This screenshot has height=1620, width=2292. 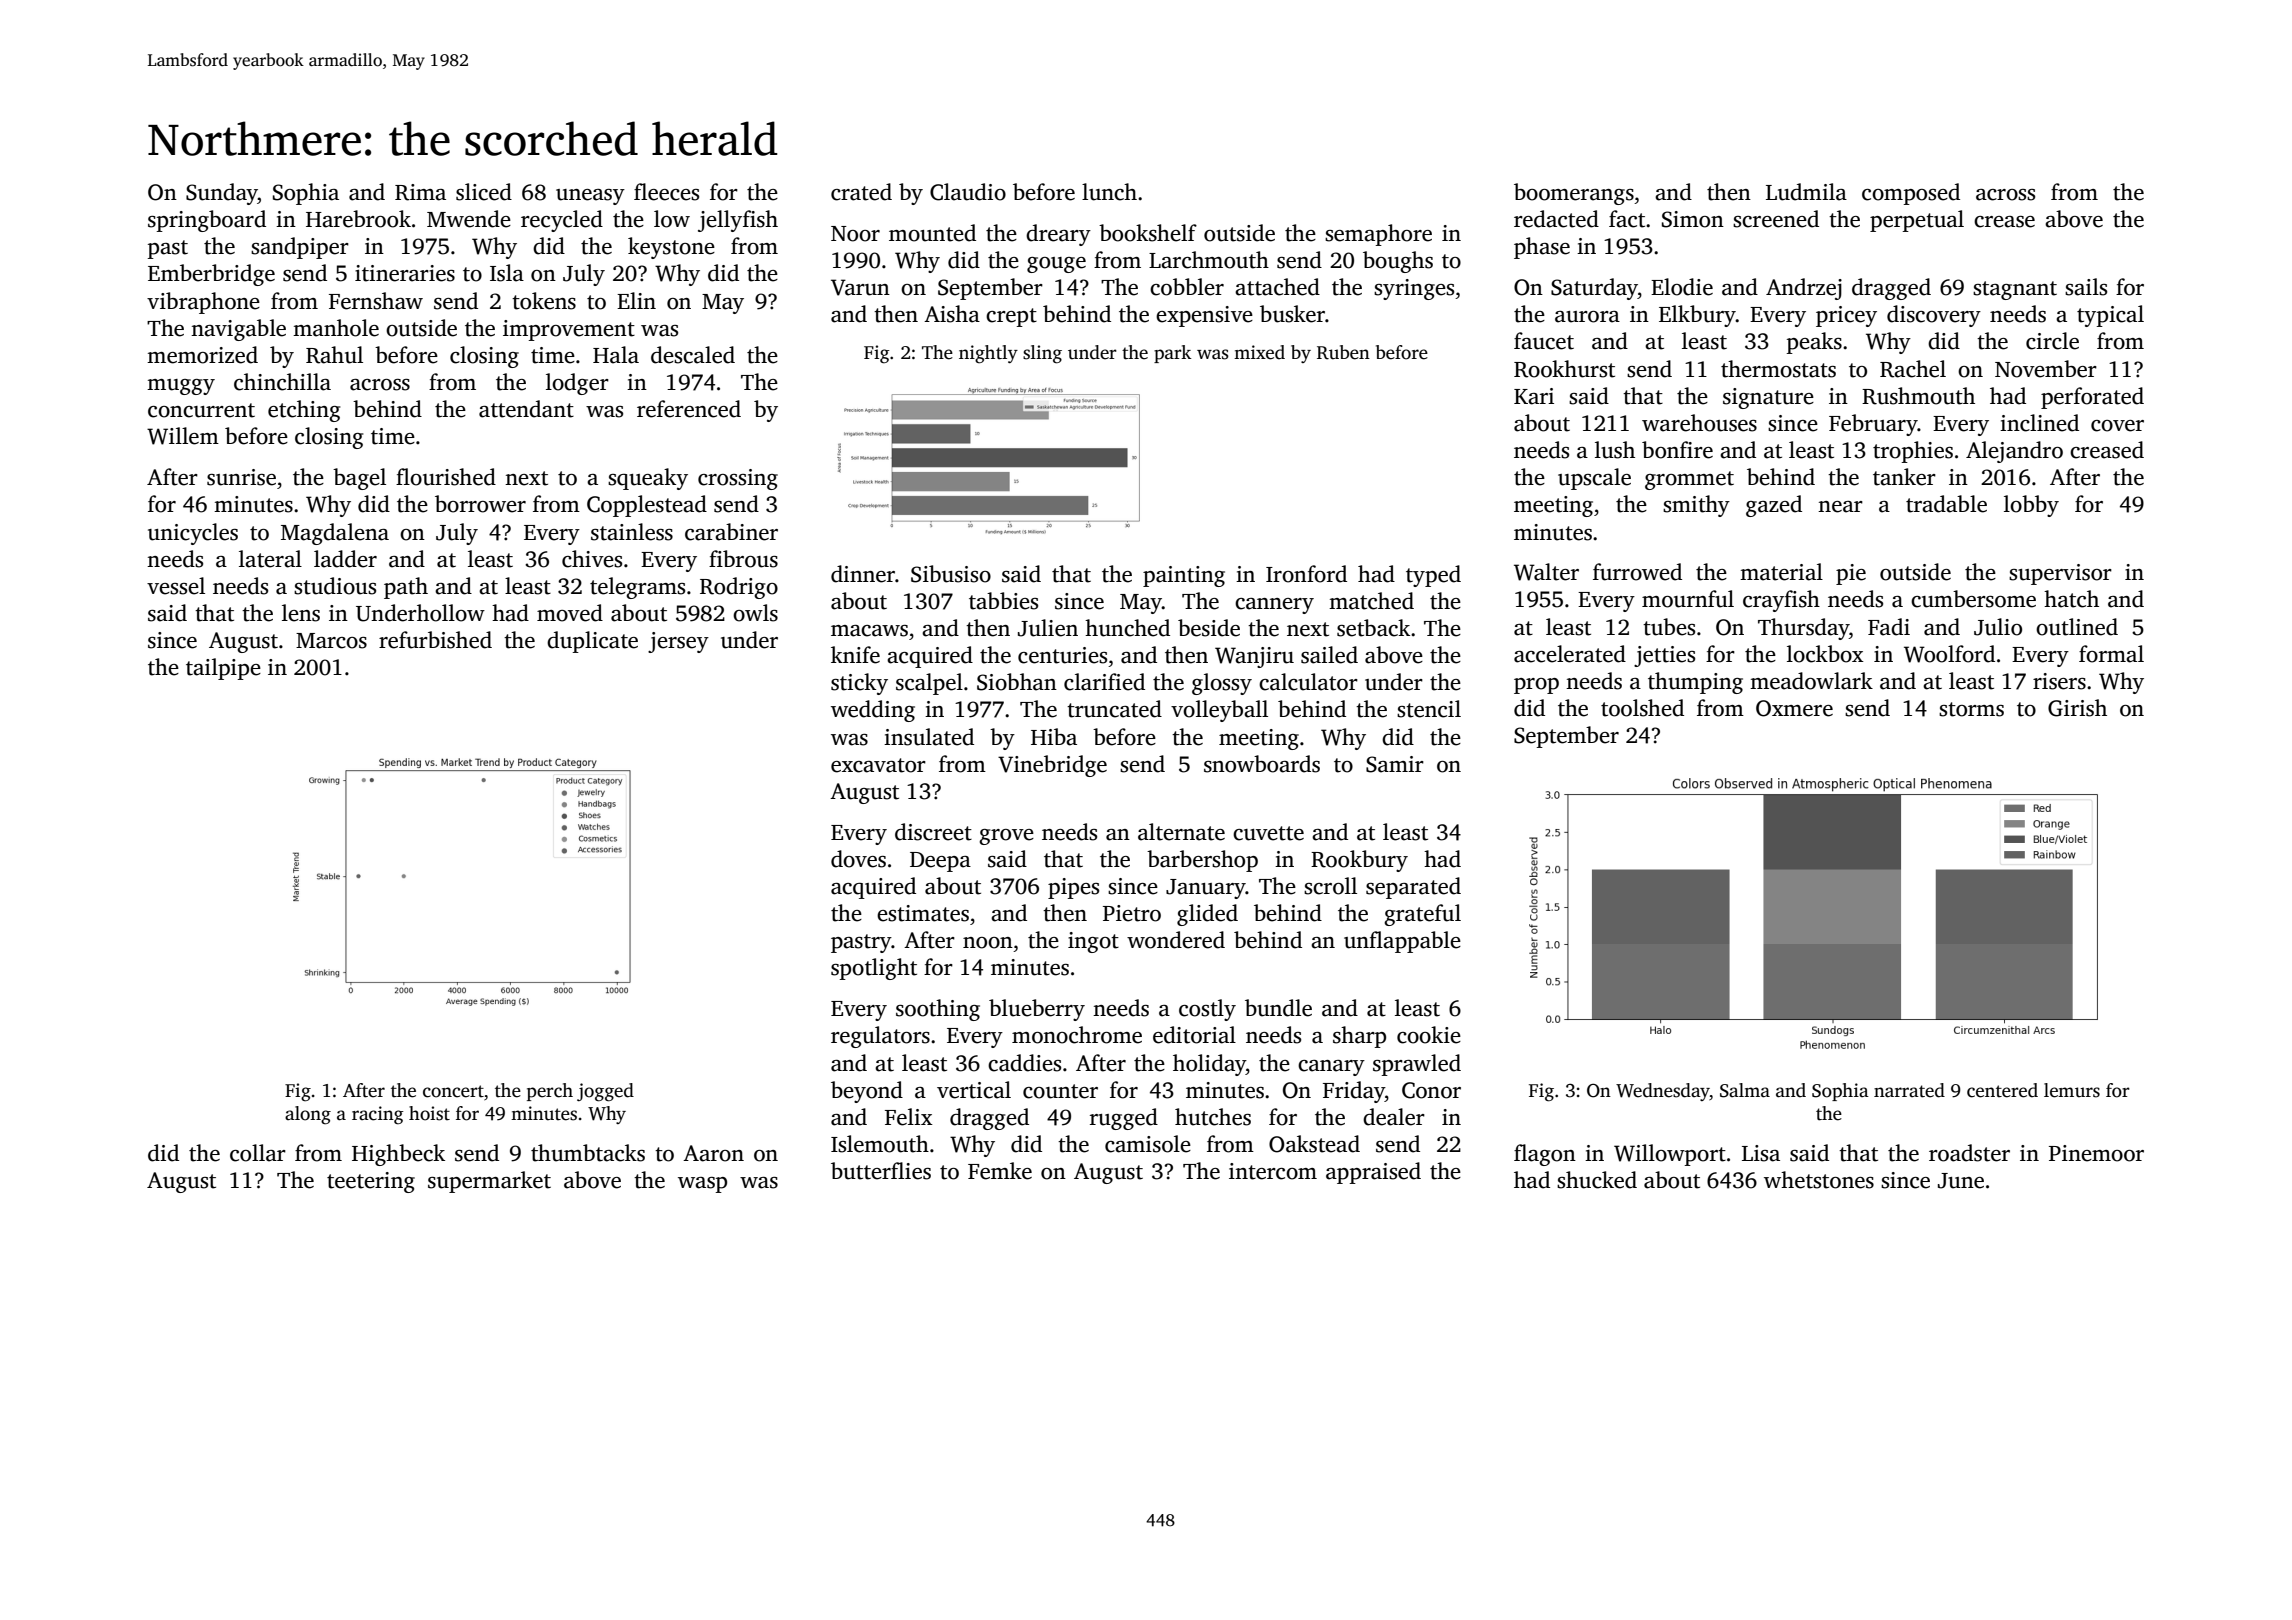 What do you see at coordinates (1306, 574) in the screenshot?
I see `Ironford` at bounding box center [1306, 574].
